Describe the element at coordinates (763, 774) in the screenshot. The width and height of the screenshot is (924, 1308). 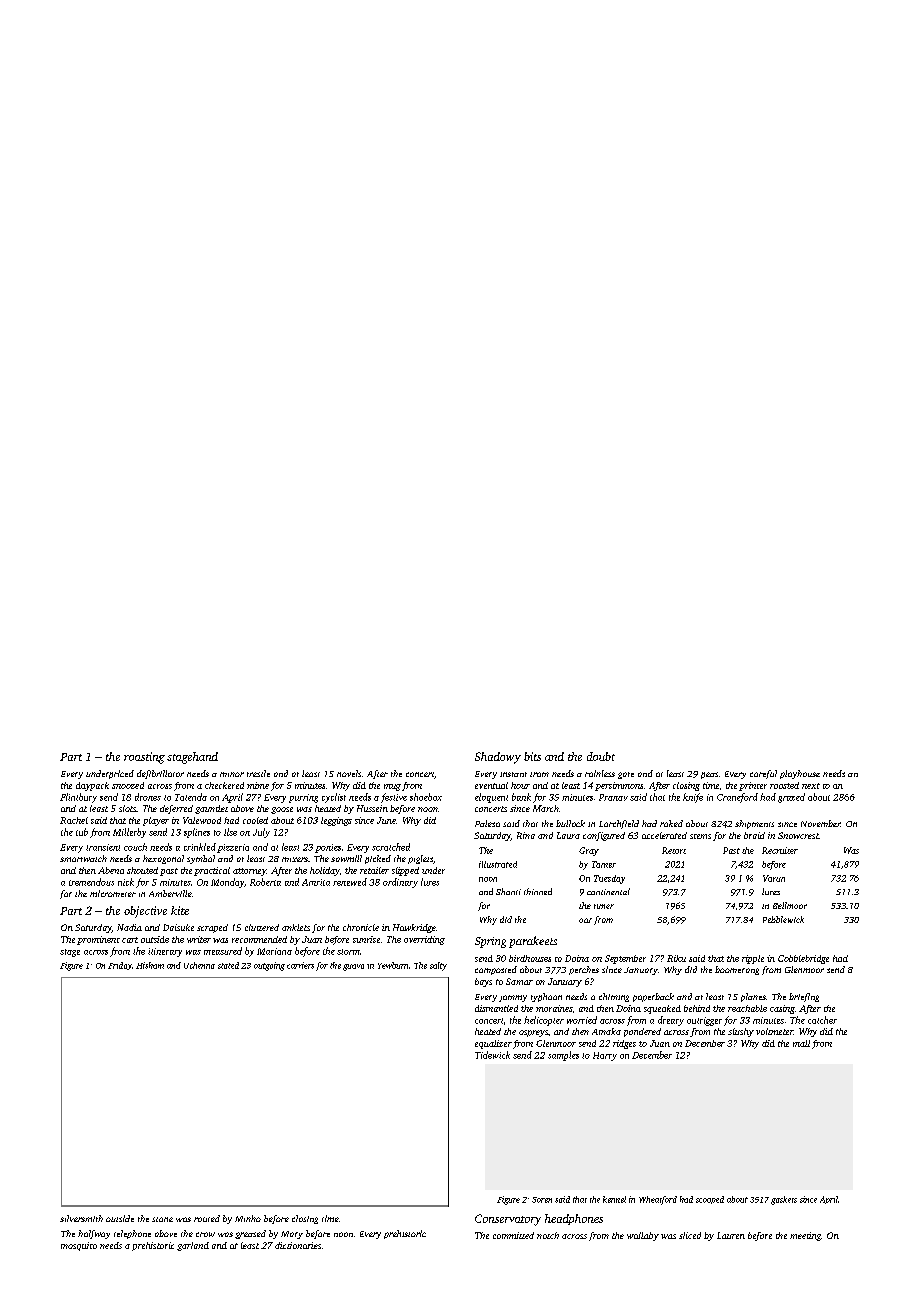
I see `careful` at that location.
